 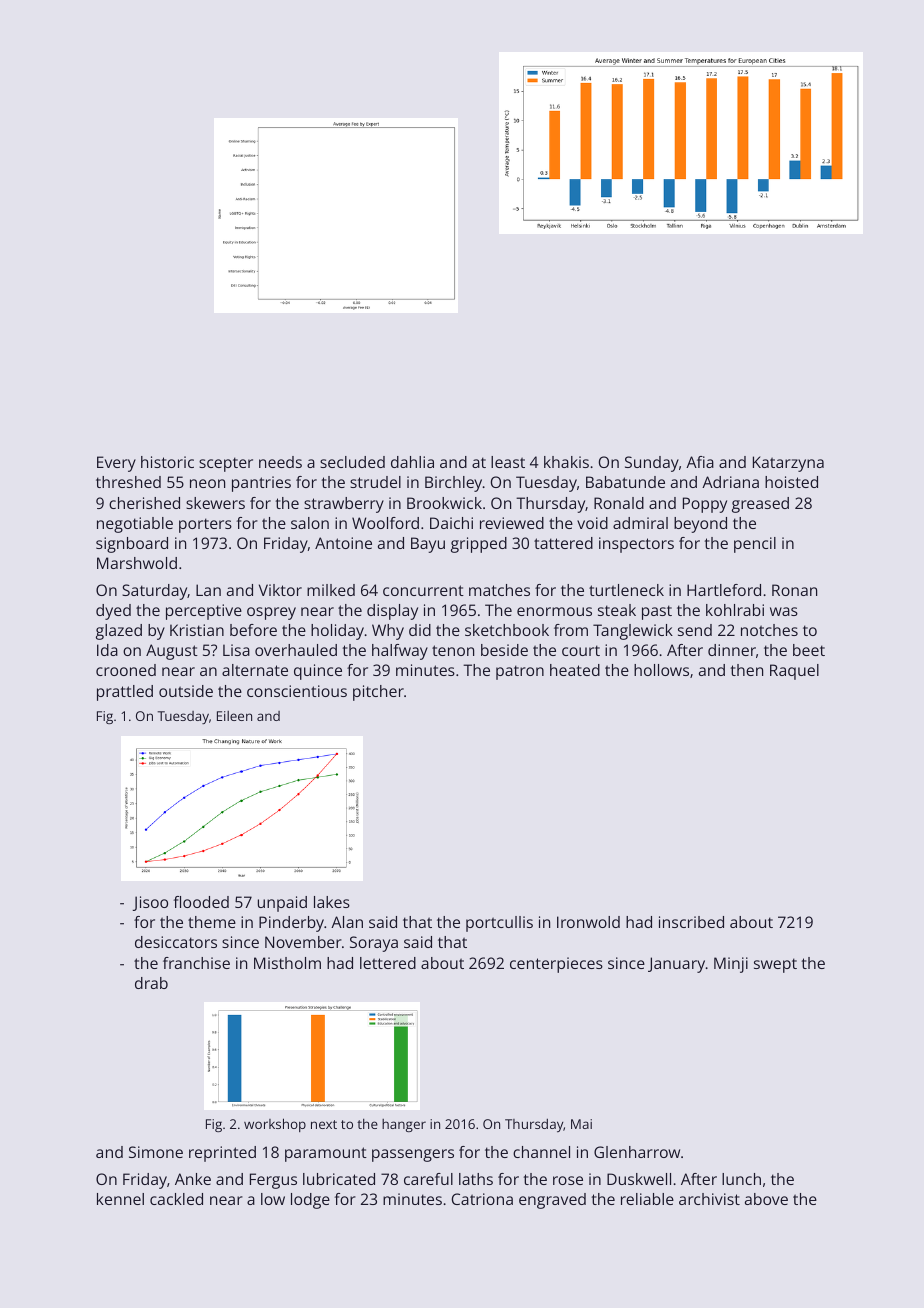 What do you see at coordinates (412, 462) in the screenshot?
I see `dahlia` at bounding box center [412, 462].
